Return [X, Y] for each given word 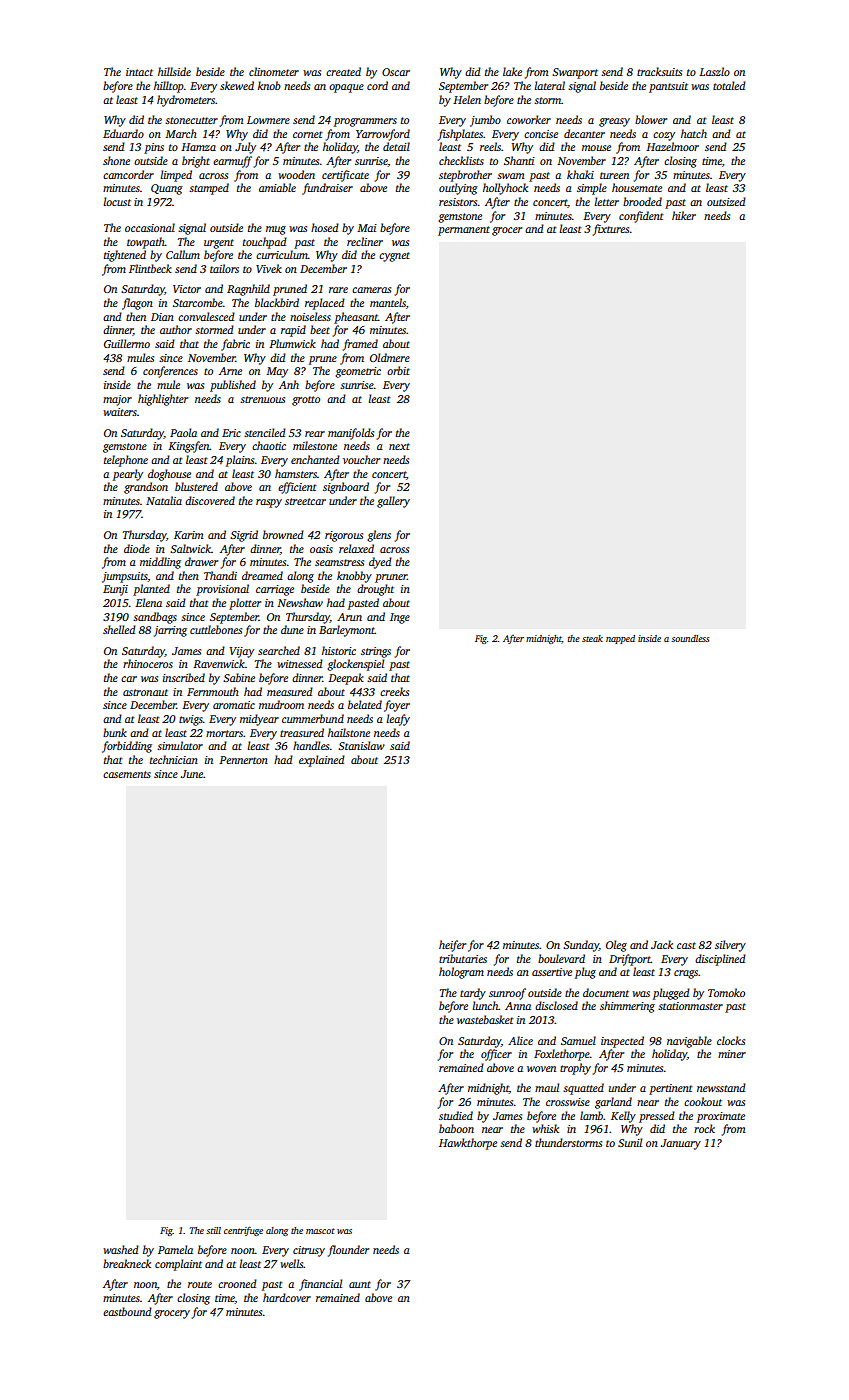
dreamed [262, 575]
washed [121, 1249]
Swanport [575, 73]
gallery [393, 502]
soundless [690, 638]
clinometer [274, 71]
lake [512, 71]
